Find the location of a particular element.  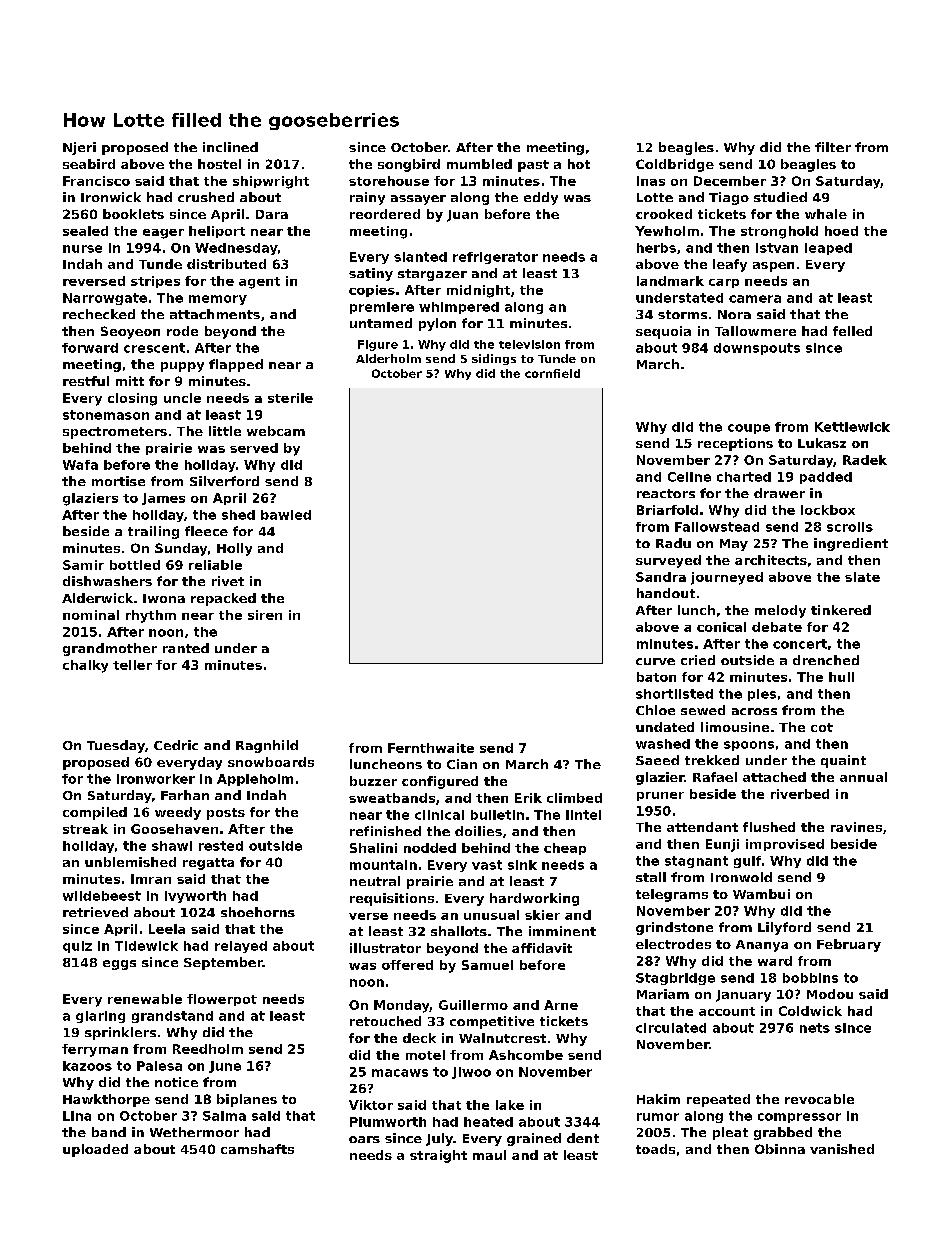

shipwright is located at coordinates (271, 182).
